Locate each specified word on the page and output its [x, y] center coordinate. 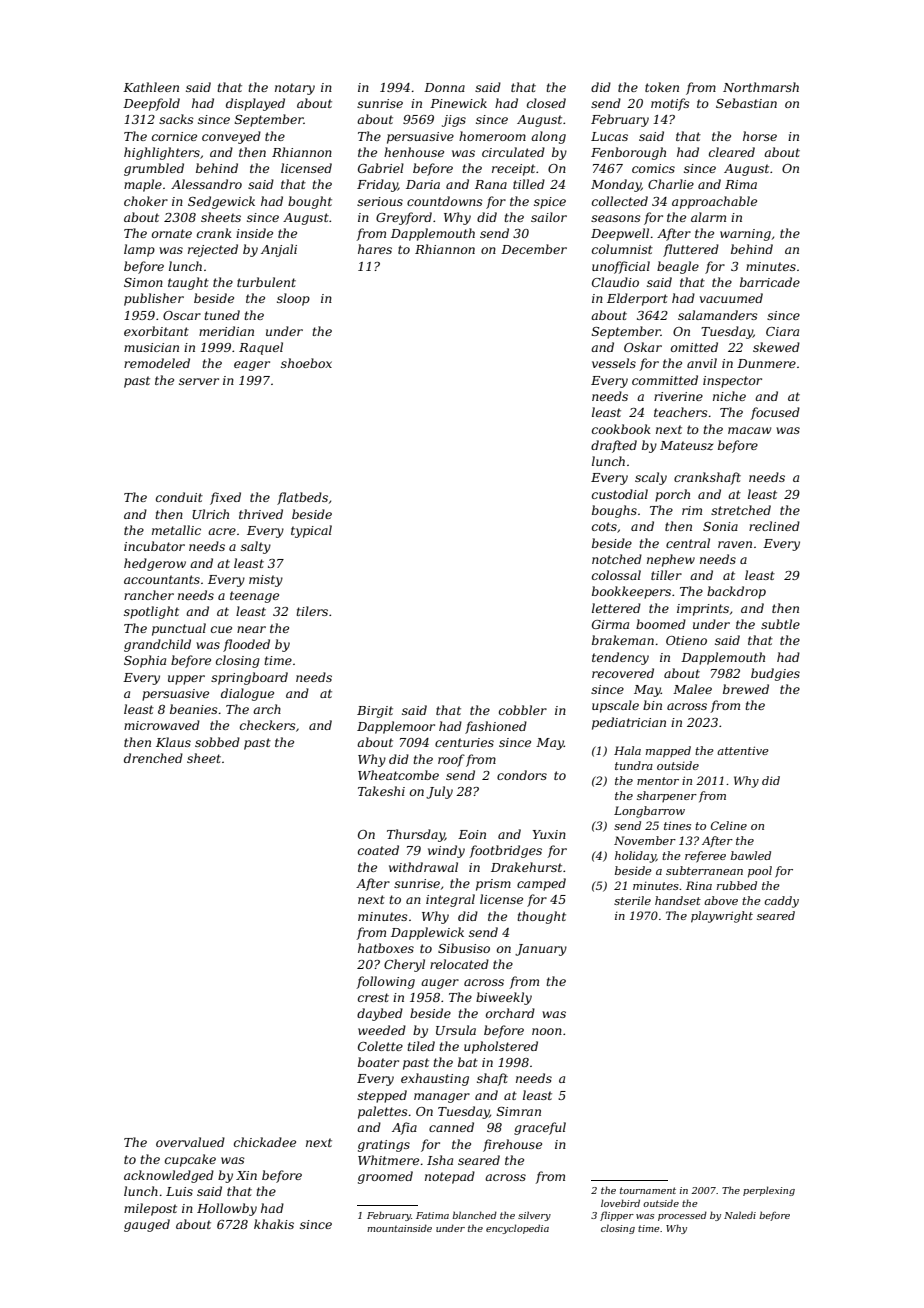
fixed [225, 498]
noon [547, 1031]
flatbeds [302, 498]
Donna [444, 87]
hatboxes [386, 948]
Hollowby [227, 1209]
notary [295, 89]
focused [775, 413]
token [662, 87]
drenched [153, 758]
